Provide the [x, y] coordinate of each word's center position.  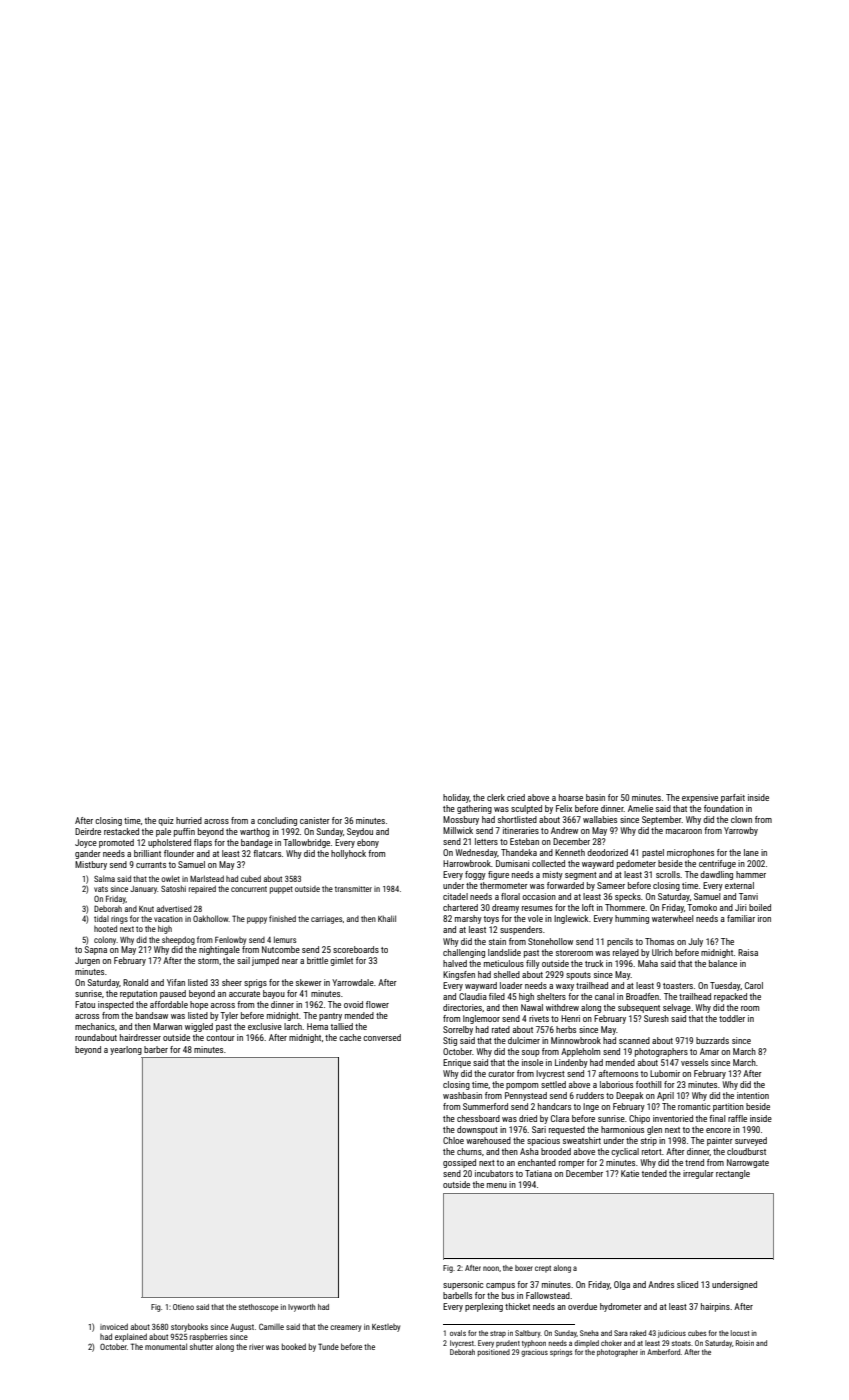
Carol [754, 985]
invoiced [114, 1326]
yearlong [126, 1050]
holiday [456, 798]
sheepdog [178, 940]
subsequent [639, 1008]
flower [377, 1004]
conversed [382, 1037]
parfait [733, 798]
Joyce [86, 843]
